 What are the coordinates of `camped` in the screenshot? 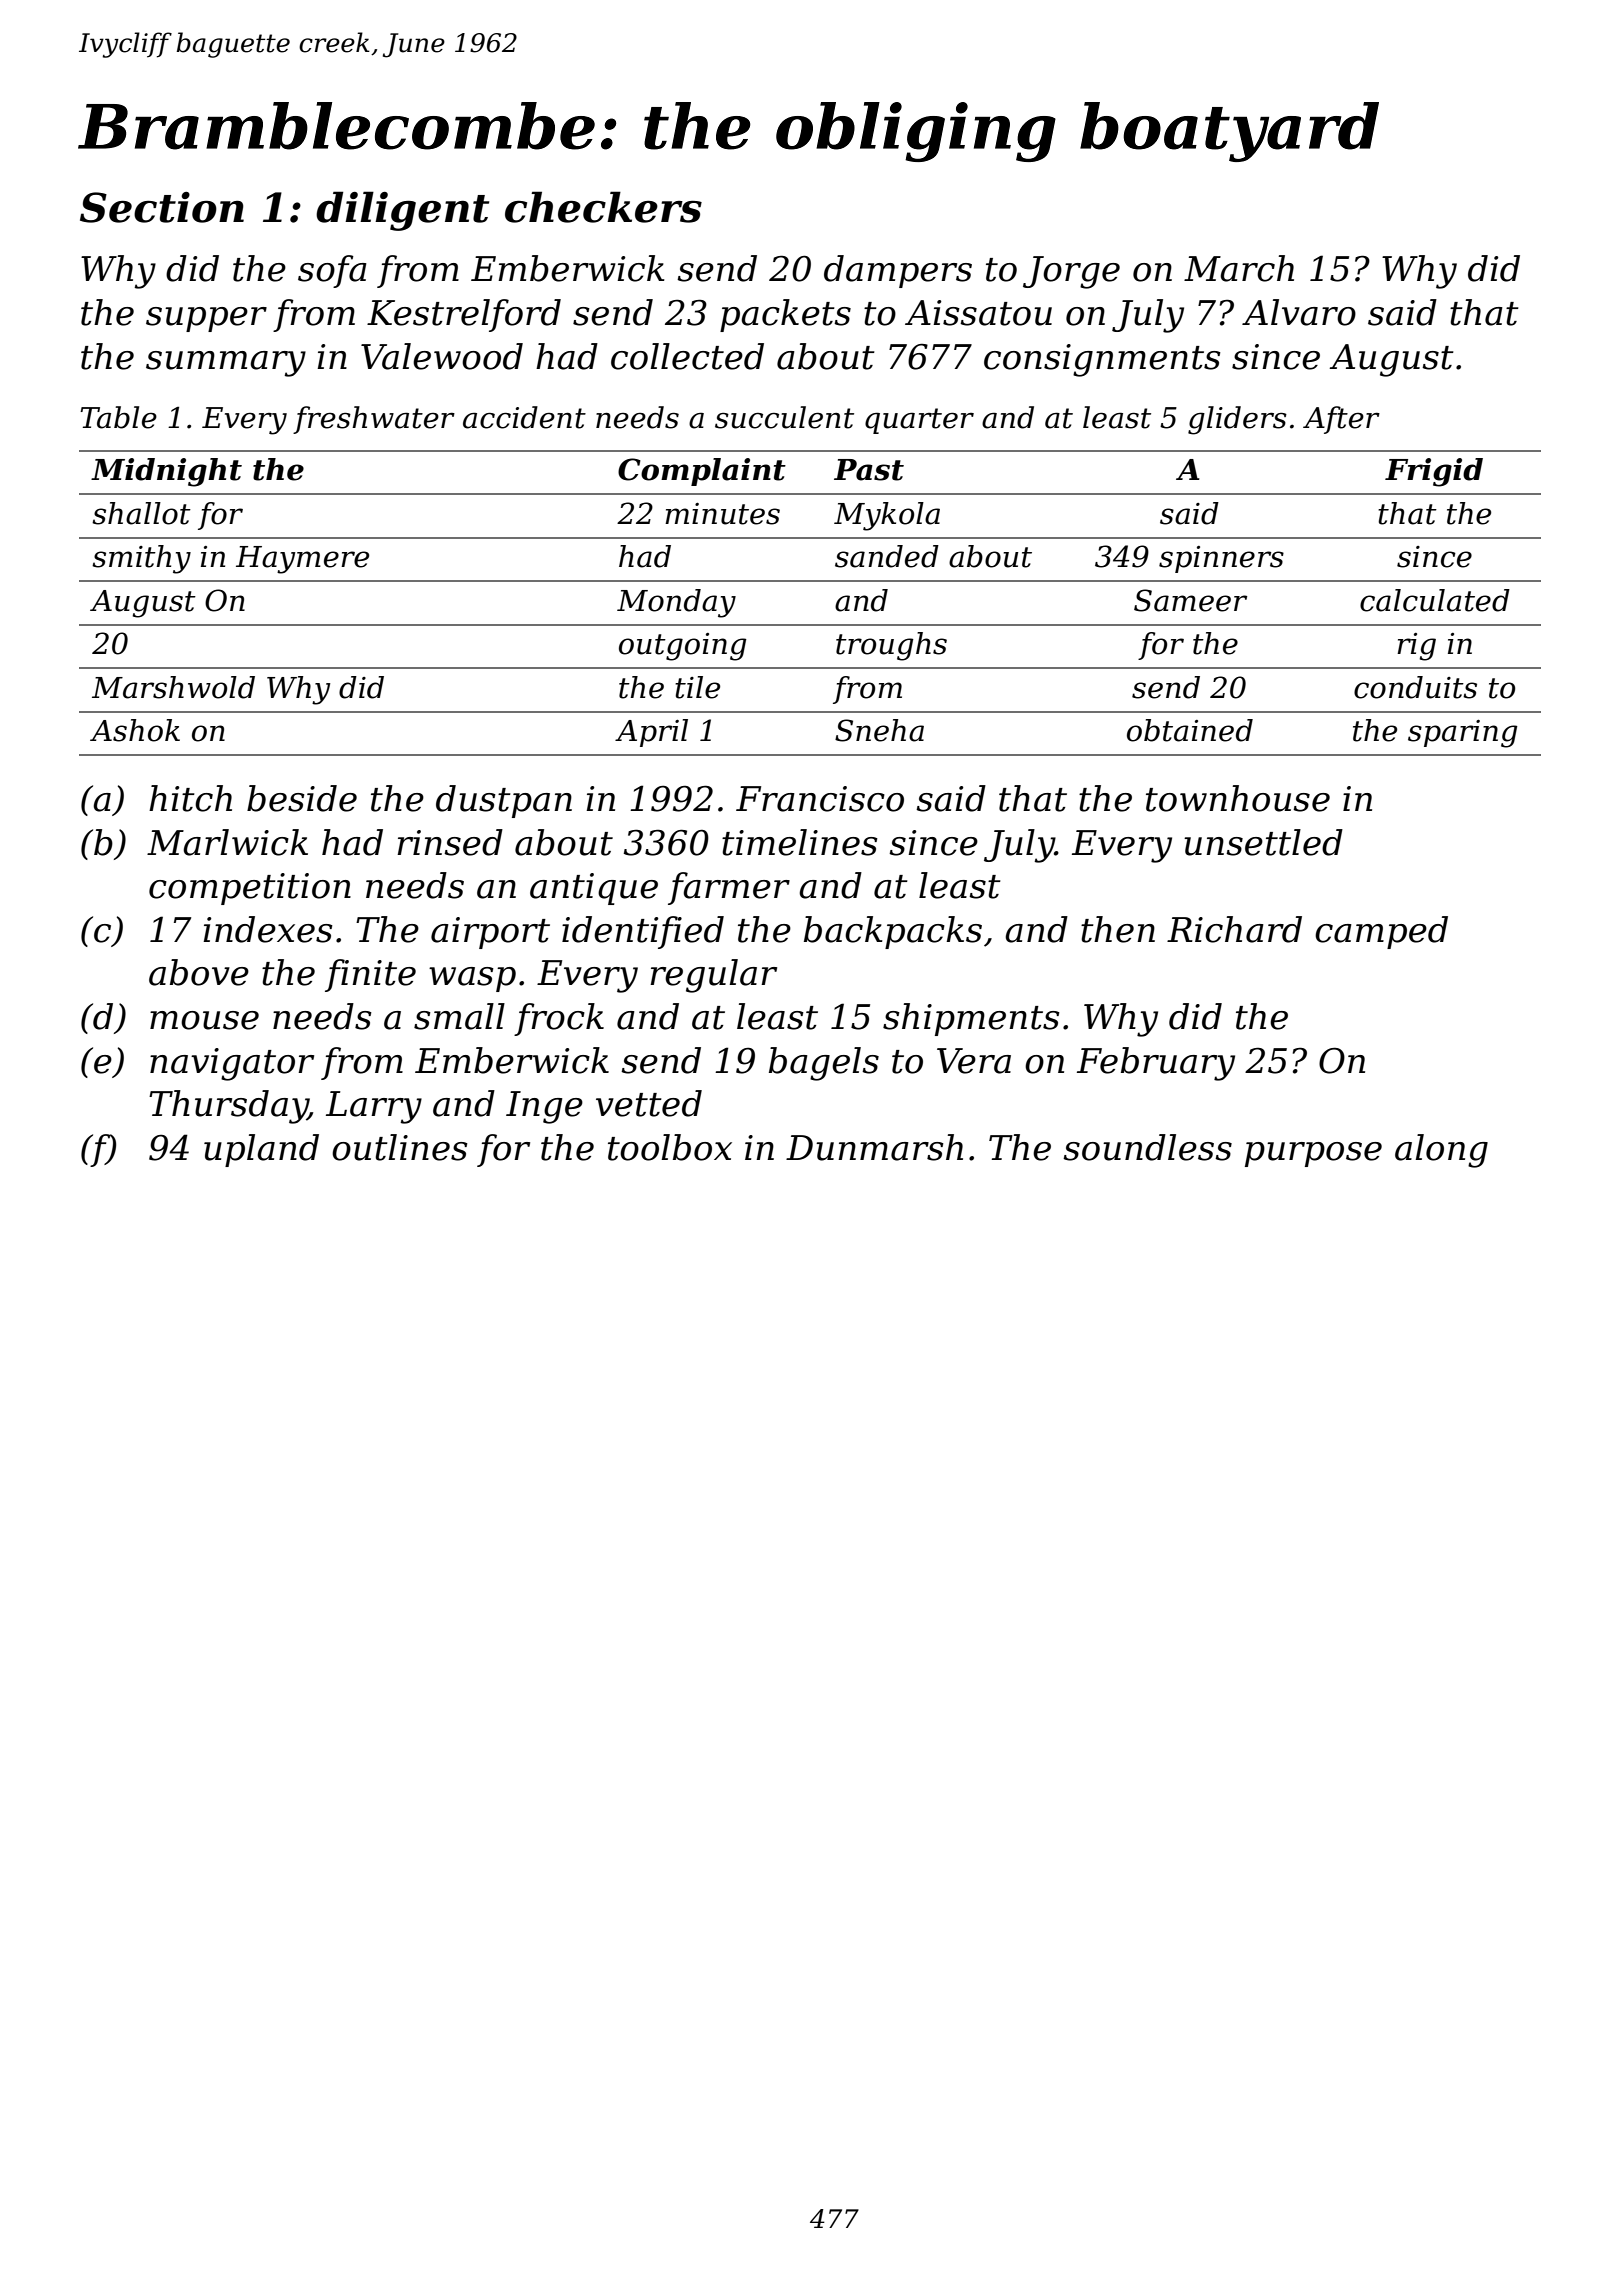 It's located at (1381, 932).
